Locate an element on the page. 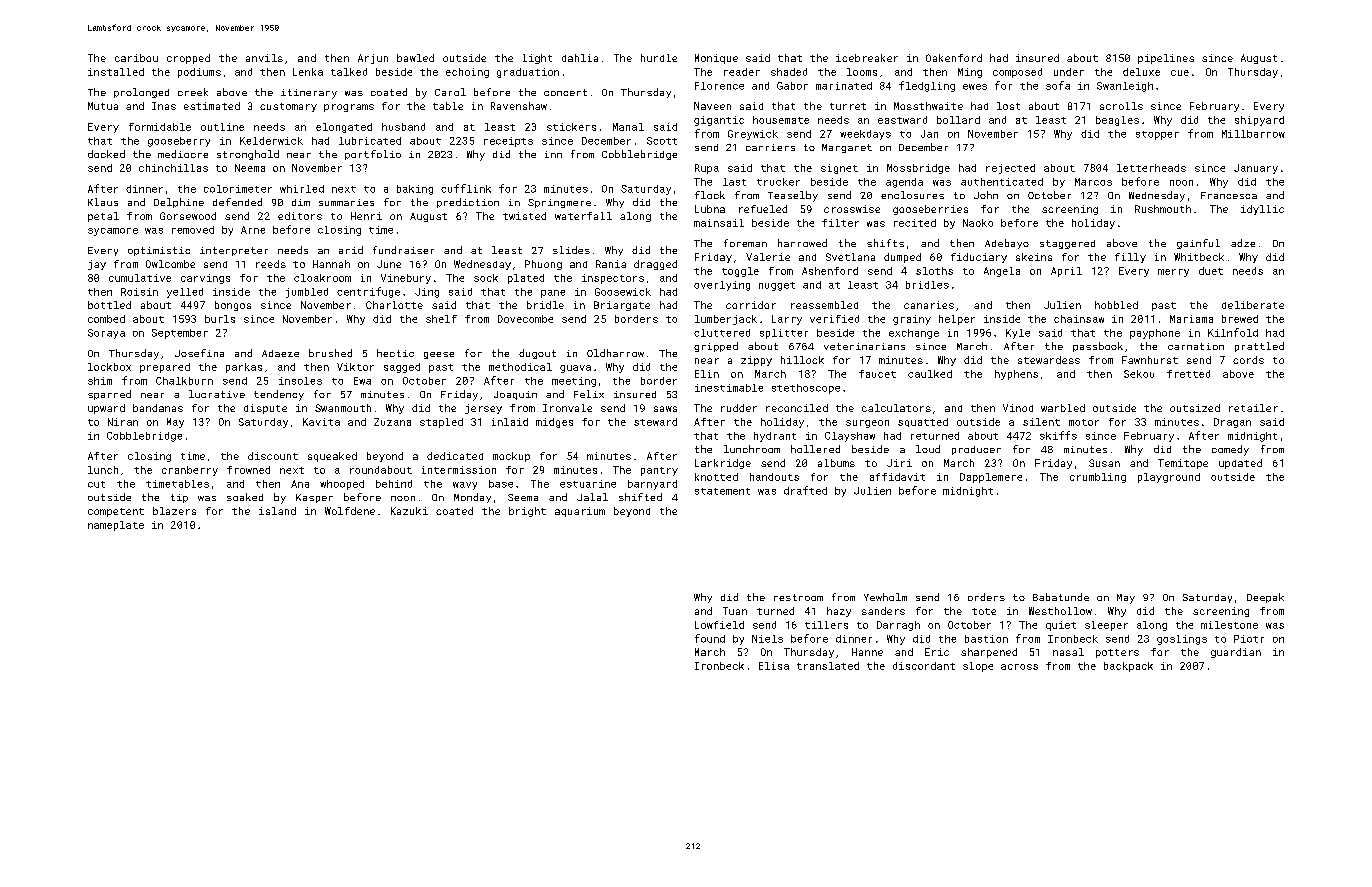  sofa is located at coordinates (1058, 85).
